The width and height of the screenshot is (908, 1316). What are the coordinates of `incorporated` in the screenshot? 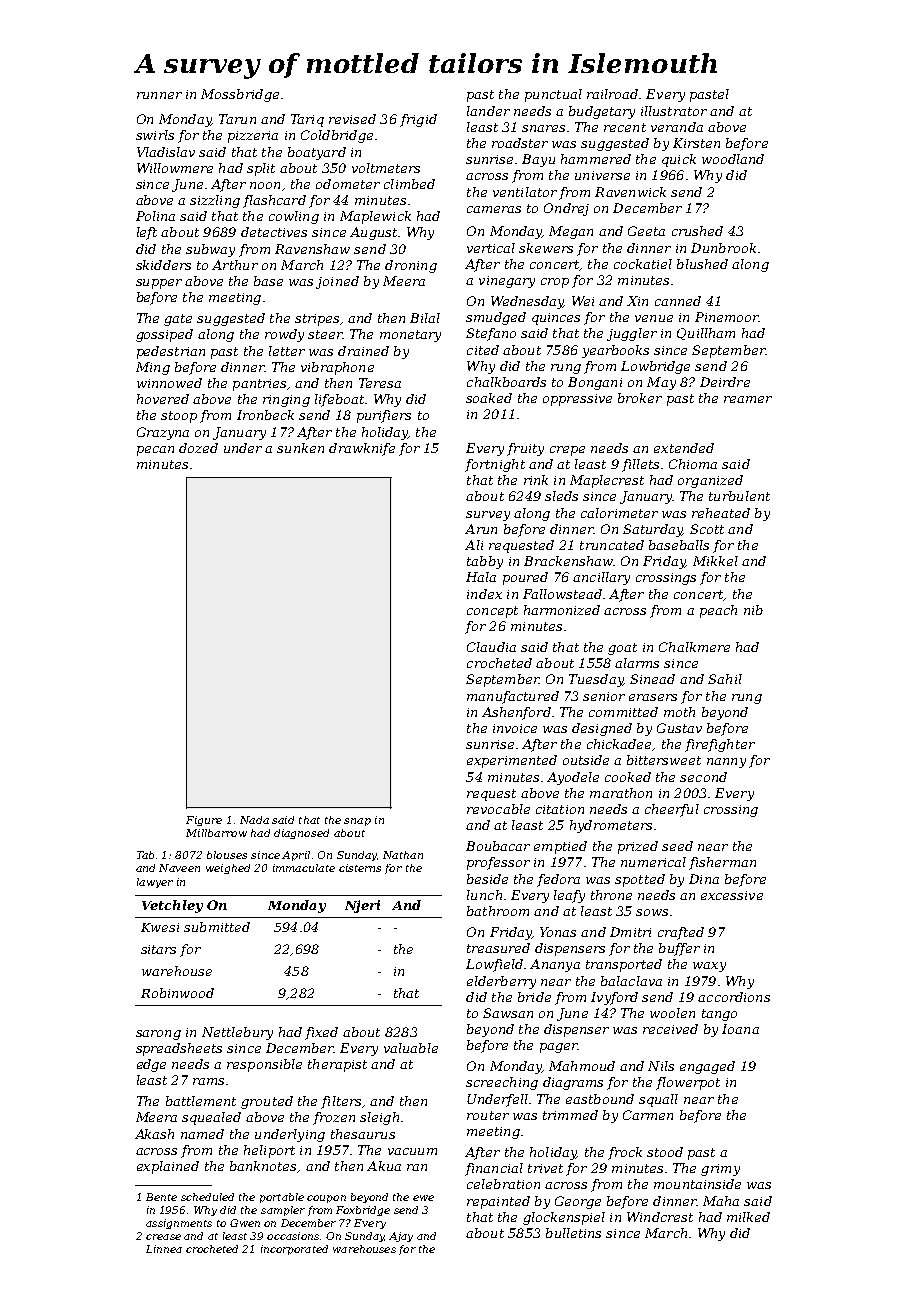 It's located at (294, 1250).
